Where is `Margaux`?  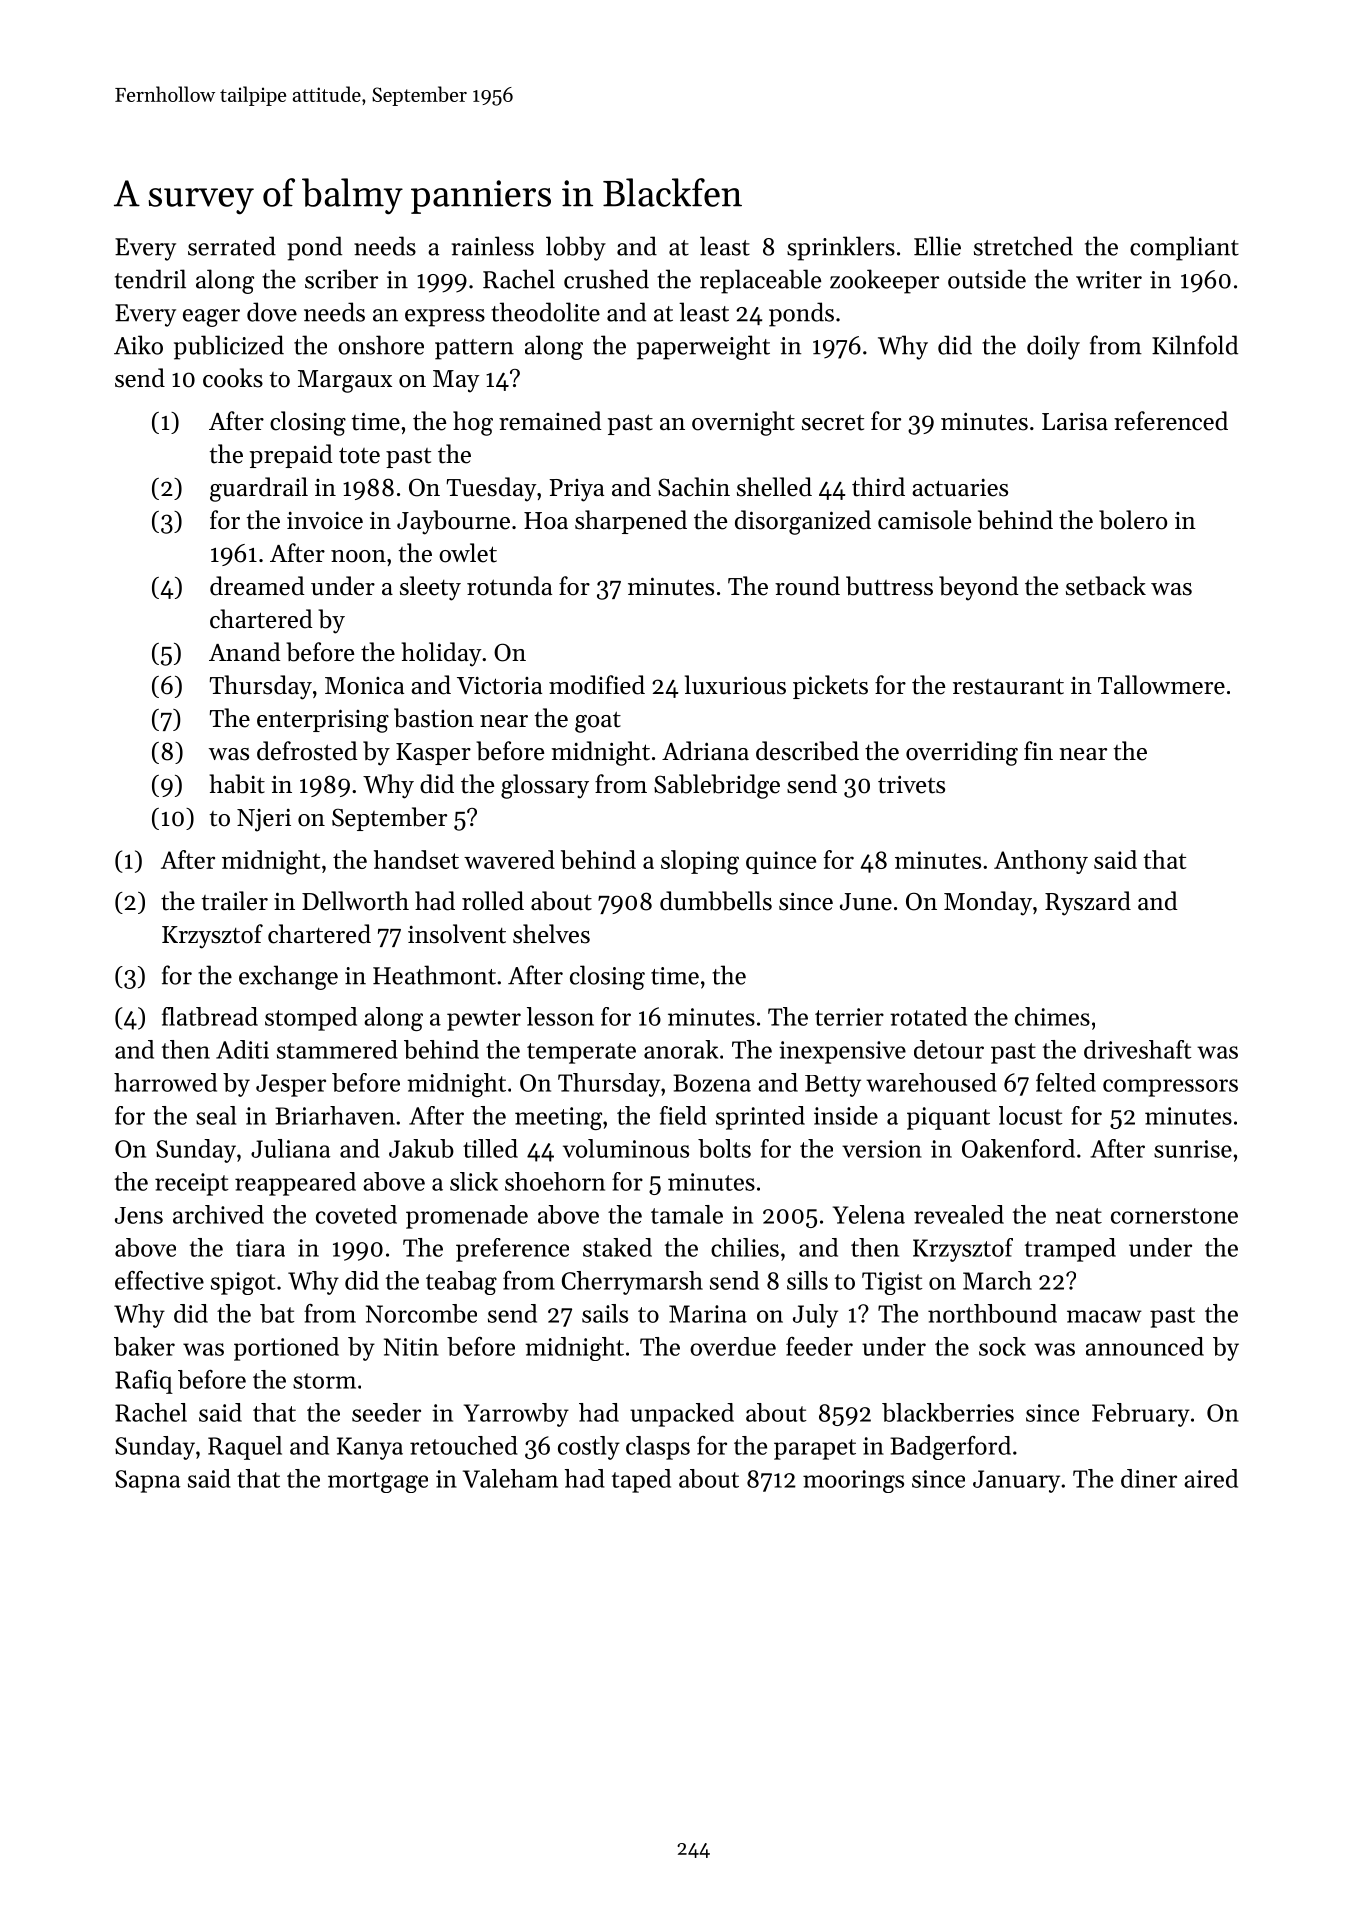
Margaux is located at coordinates (345, 381).
